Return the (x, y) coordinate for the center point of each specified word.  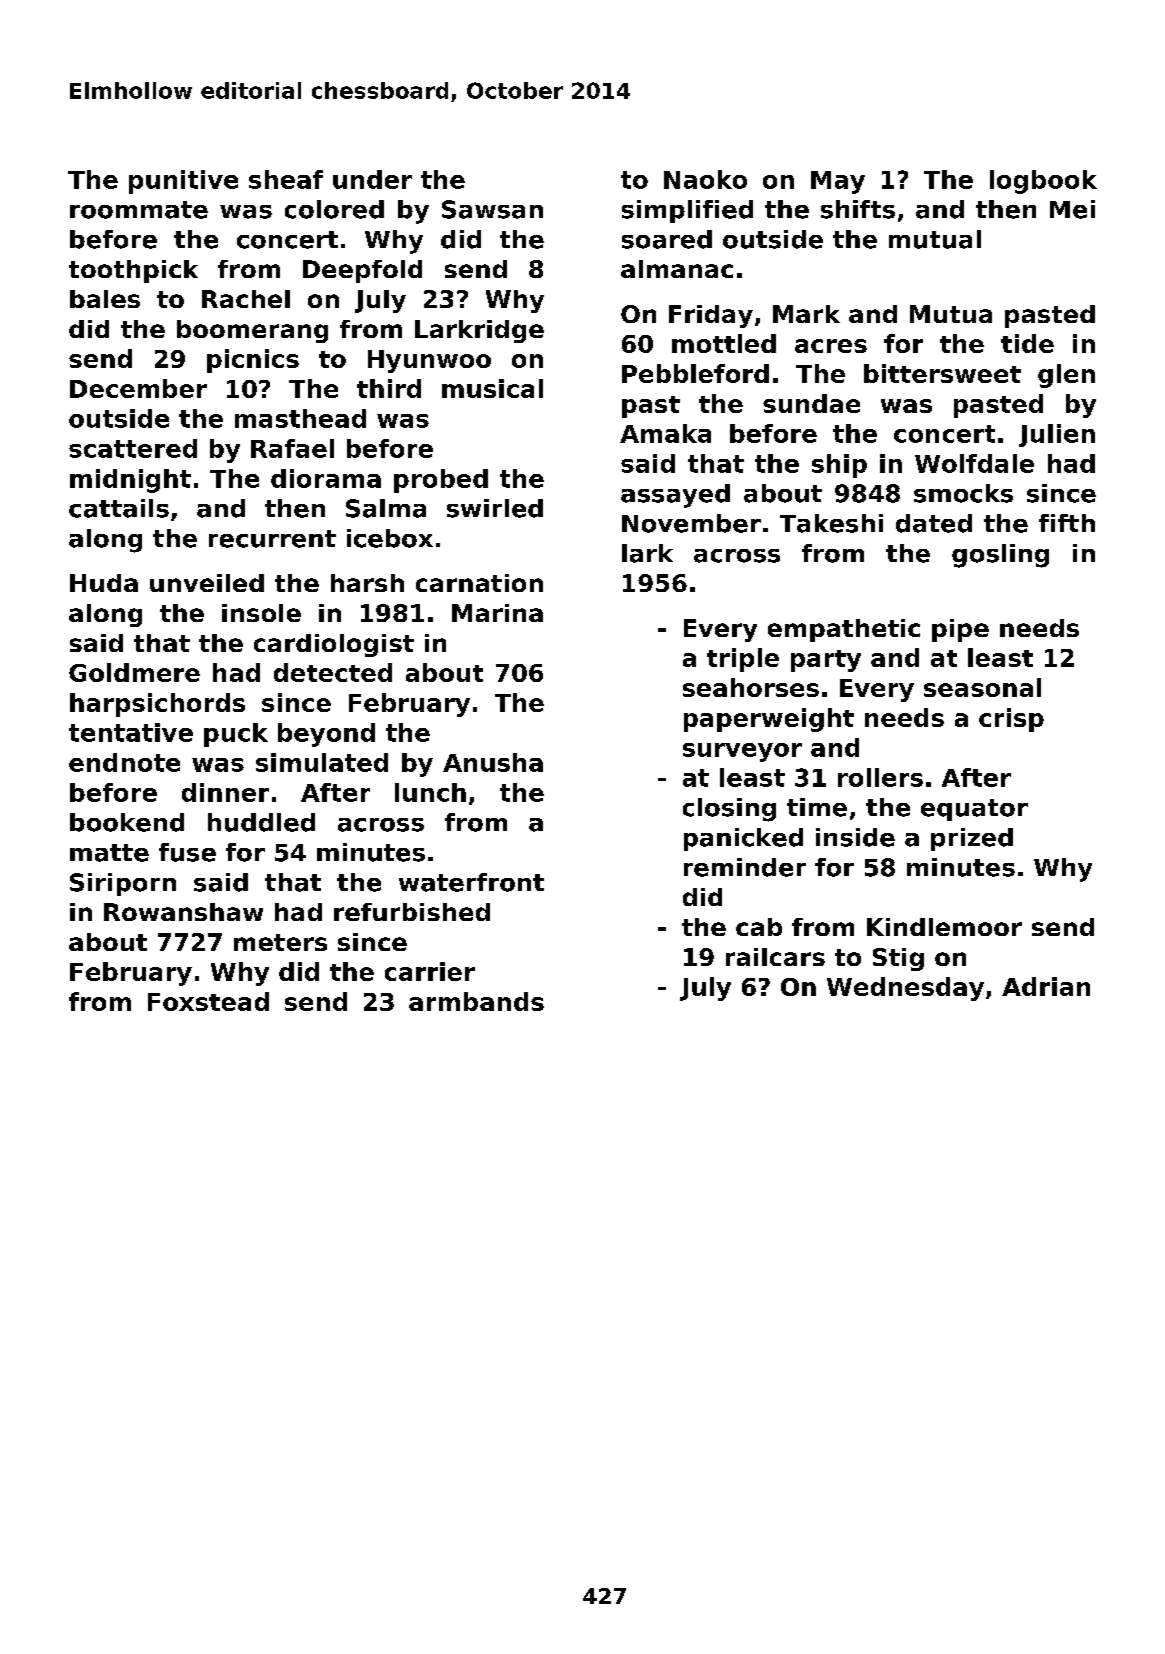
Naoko (705, 179)
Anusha (493, 762)
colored (334, 209)
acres (831, 346)
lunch (430, 792)
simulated (322, 762)
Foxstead (208, 1001)
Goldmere (134, 672)
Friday (711, 316)
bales (105, 299)
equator (974, 810)
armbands (476, 1001)
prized (972, 839)
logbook (1043, 182)
